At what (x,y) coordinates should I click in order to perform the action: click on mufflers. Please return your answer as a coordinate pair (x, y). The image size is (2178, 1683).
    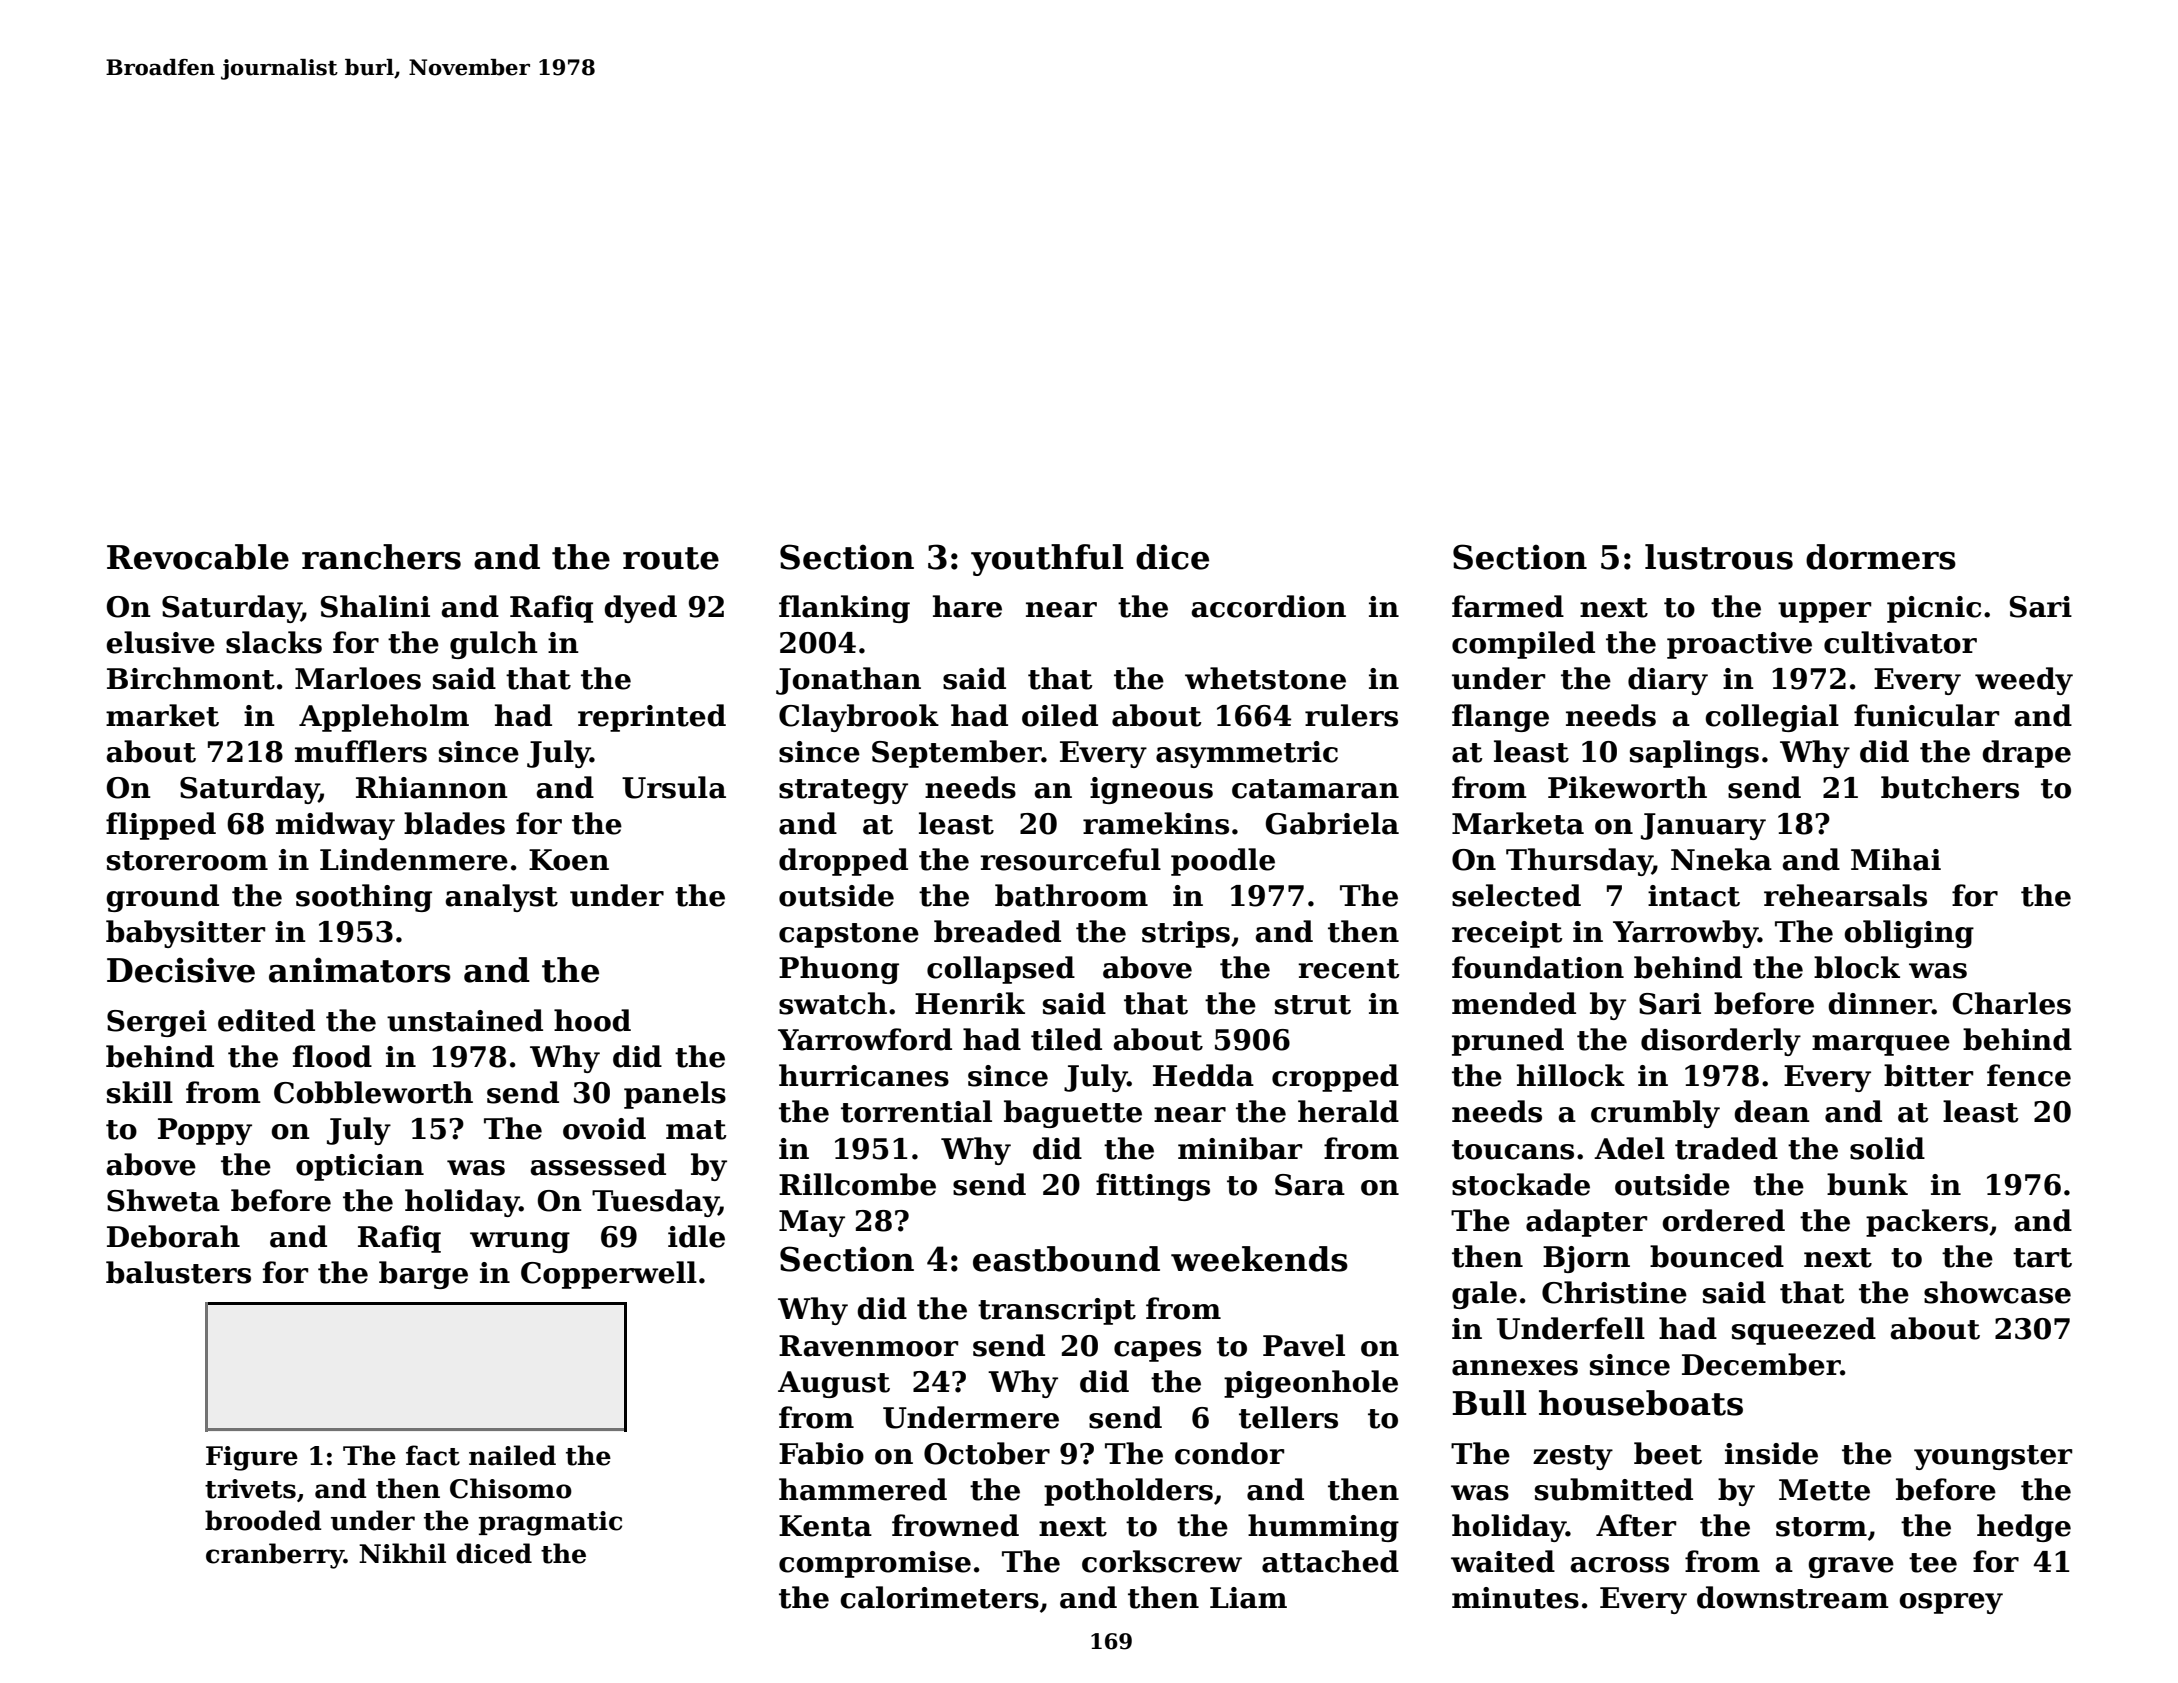
    Looking at the image, I should click on (361, 751).
